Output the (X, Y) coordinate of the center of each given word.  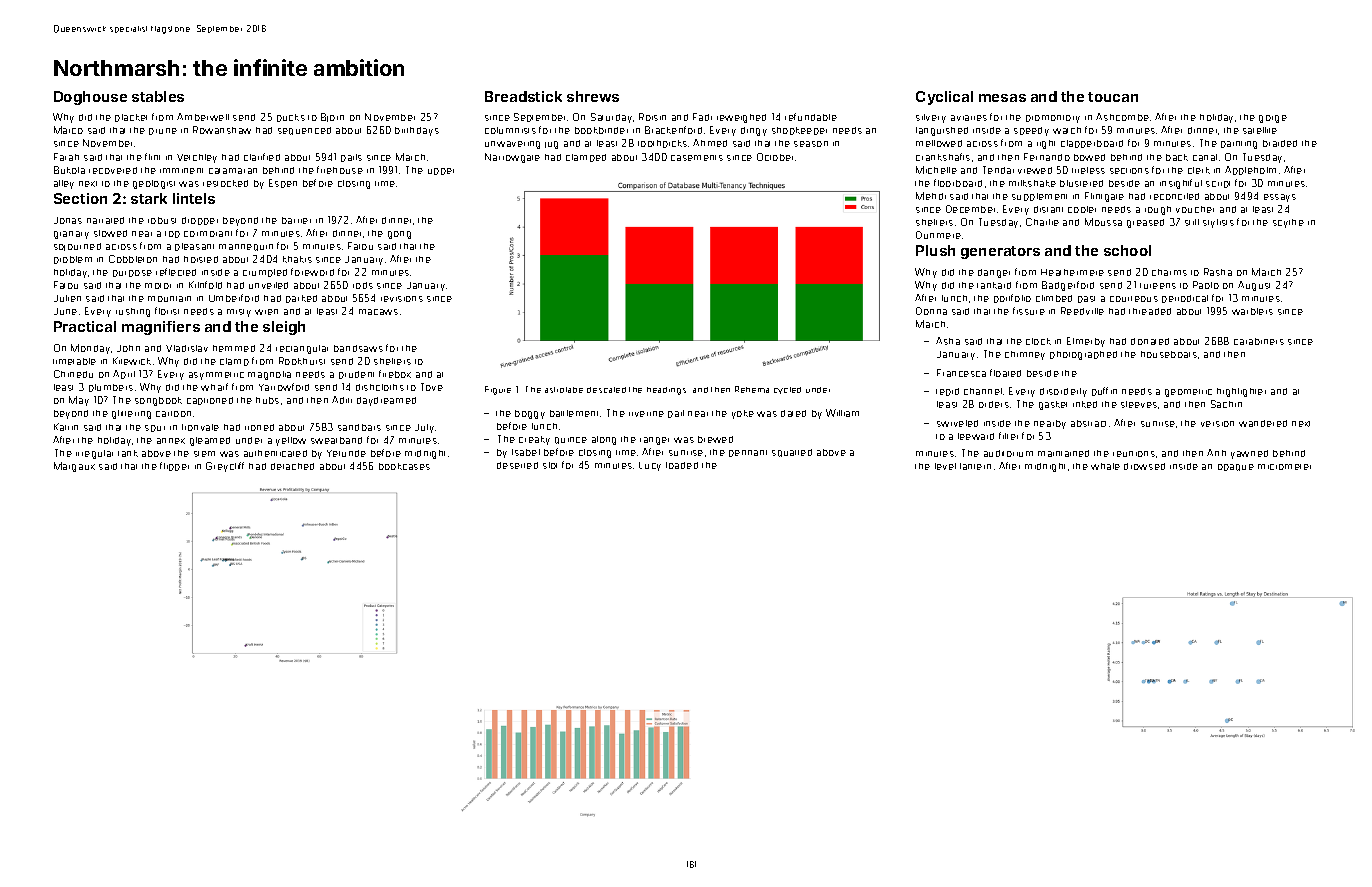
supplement (1039, 197)
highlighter (1241, 392)
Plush (935, 250)
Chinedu (73, 374)
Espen (283, 183)
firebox (395, 374)
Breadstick (523, 96)
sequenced (304, 131)
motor (158, 286)
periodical (1185, 299)
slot (550, 465)
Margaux (74, 467)
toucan (1113, 97)
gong (399, 235)
